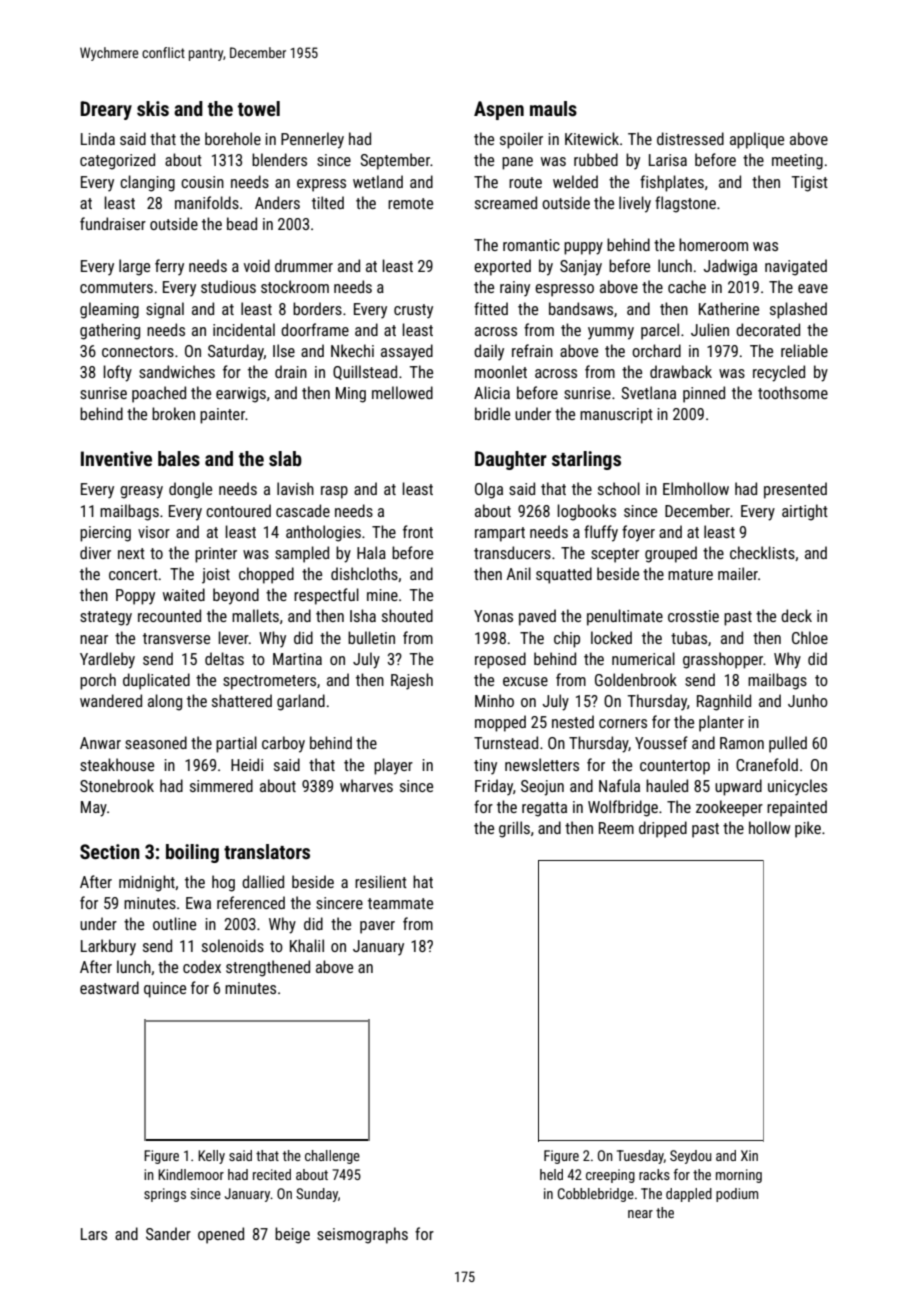 This page has width=908, height=1316. Describe the element at coordinates (511, 460) in the page. I see `Daughter` at that location.
